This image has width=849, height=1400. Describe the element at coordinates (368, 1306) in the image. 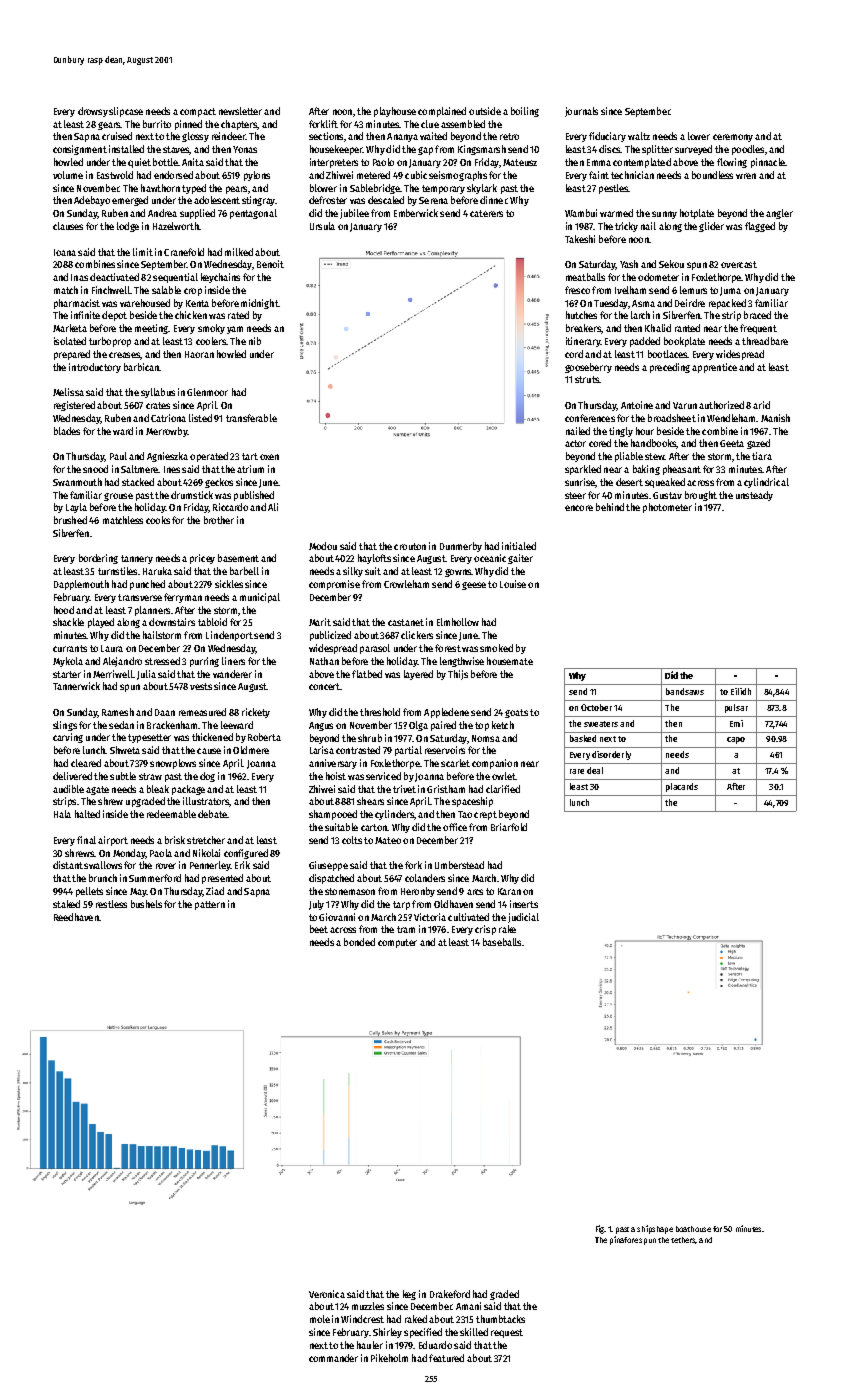

I see `muzzles` at that location.
